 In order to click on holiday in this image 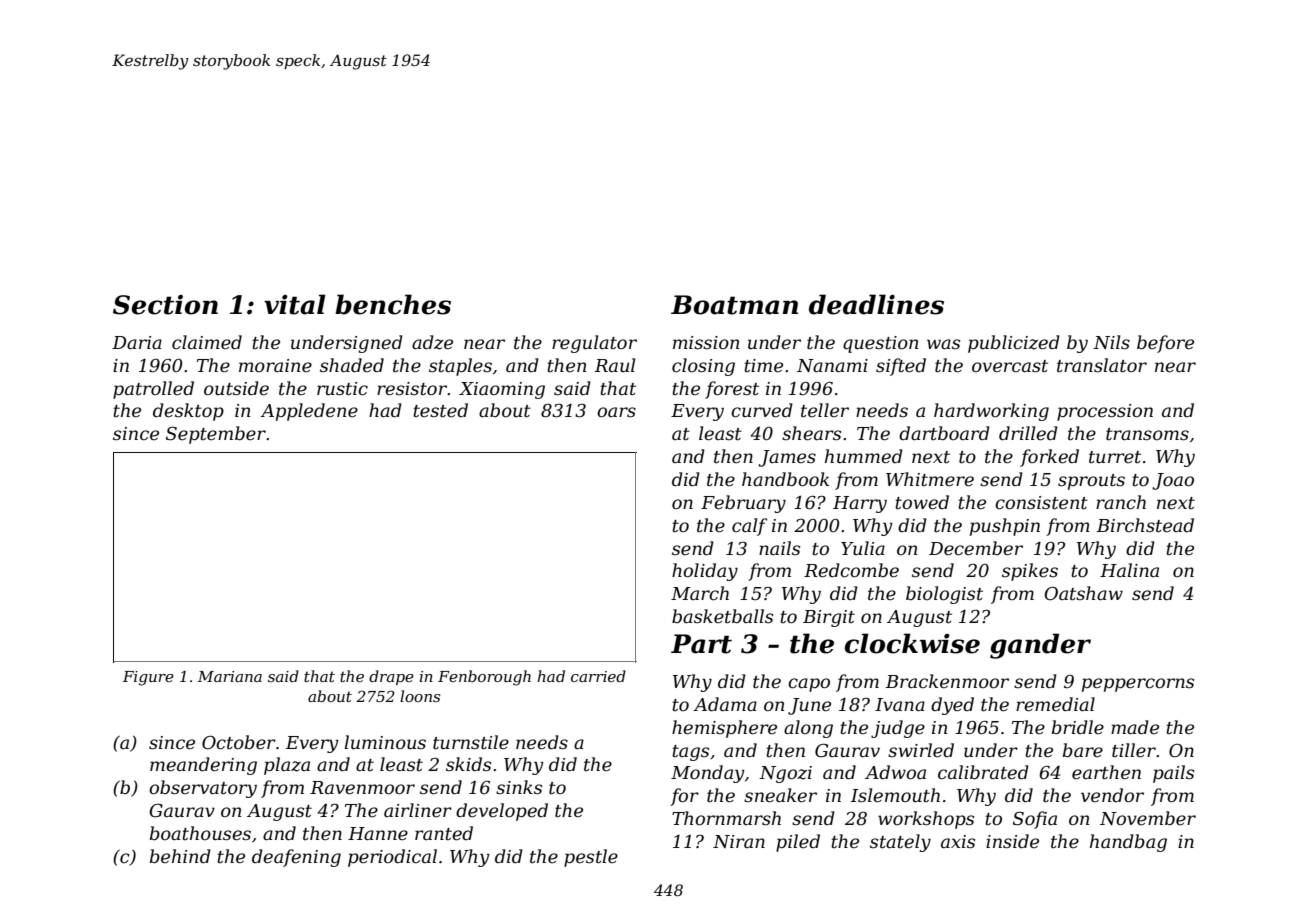, I will do `click(705, 572)`.
